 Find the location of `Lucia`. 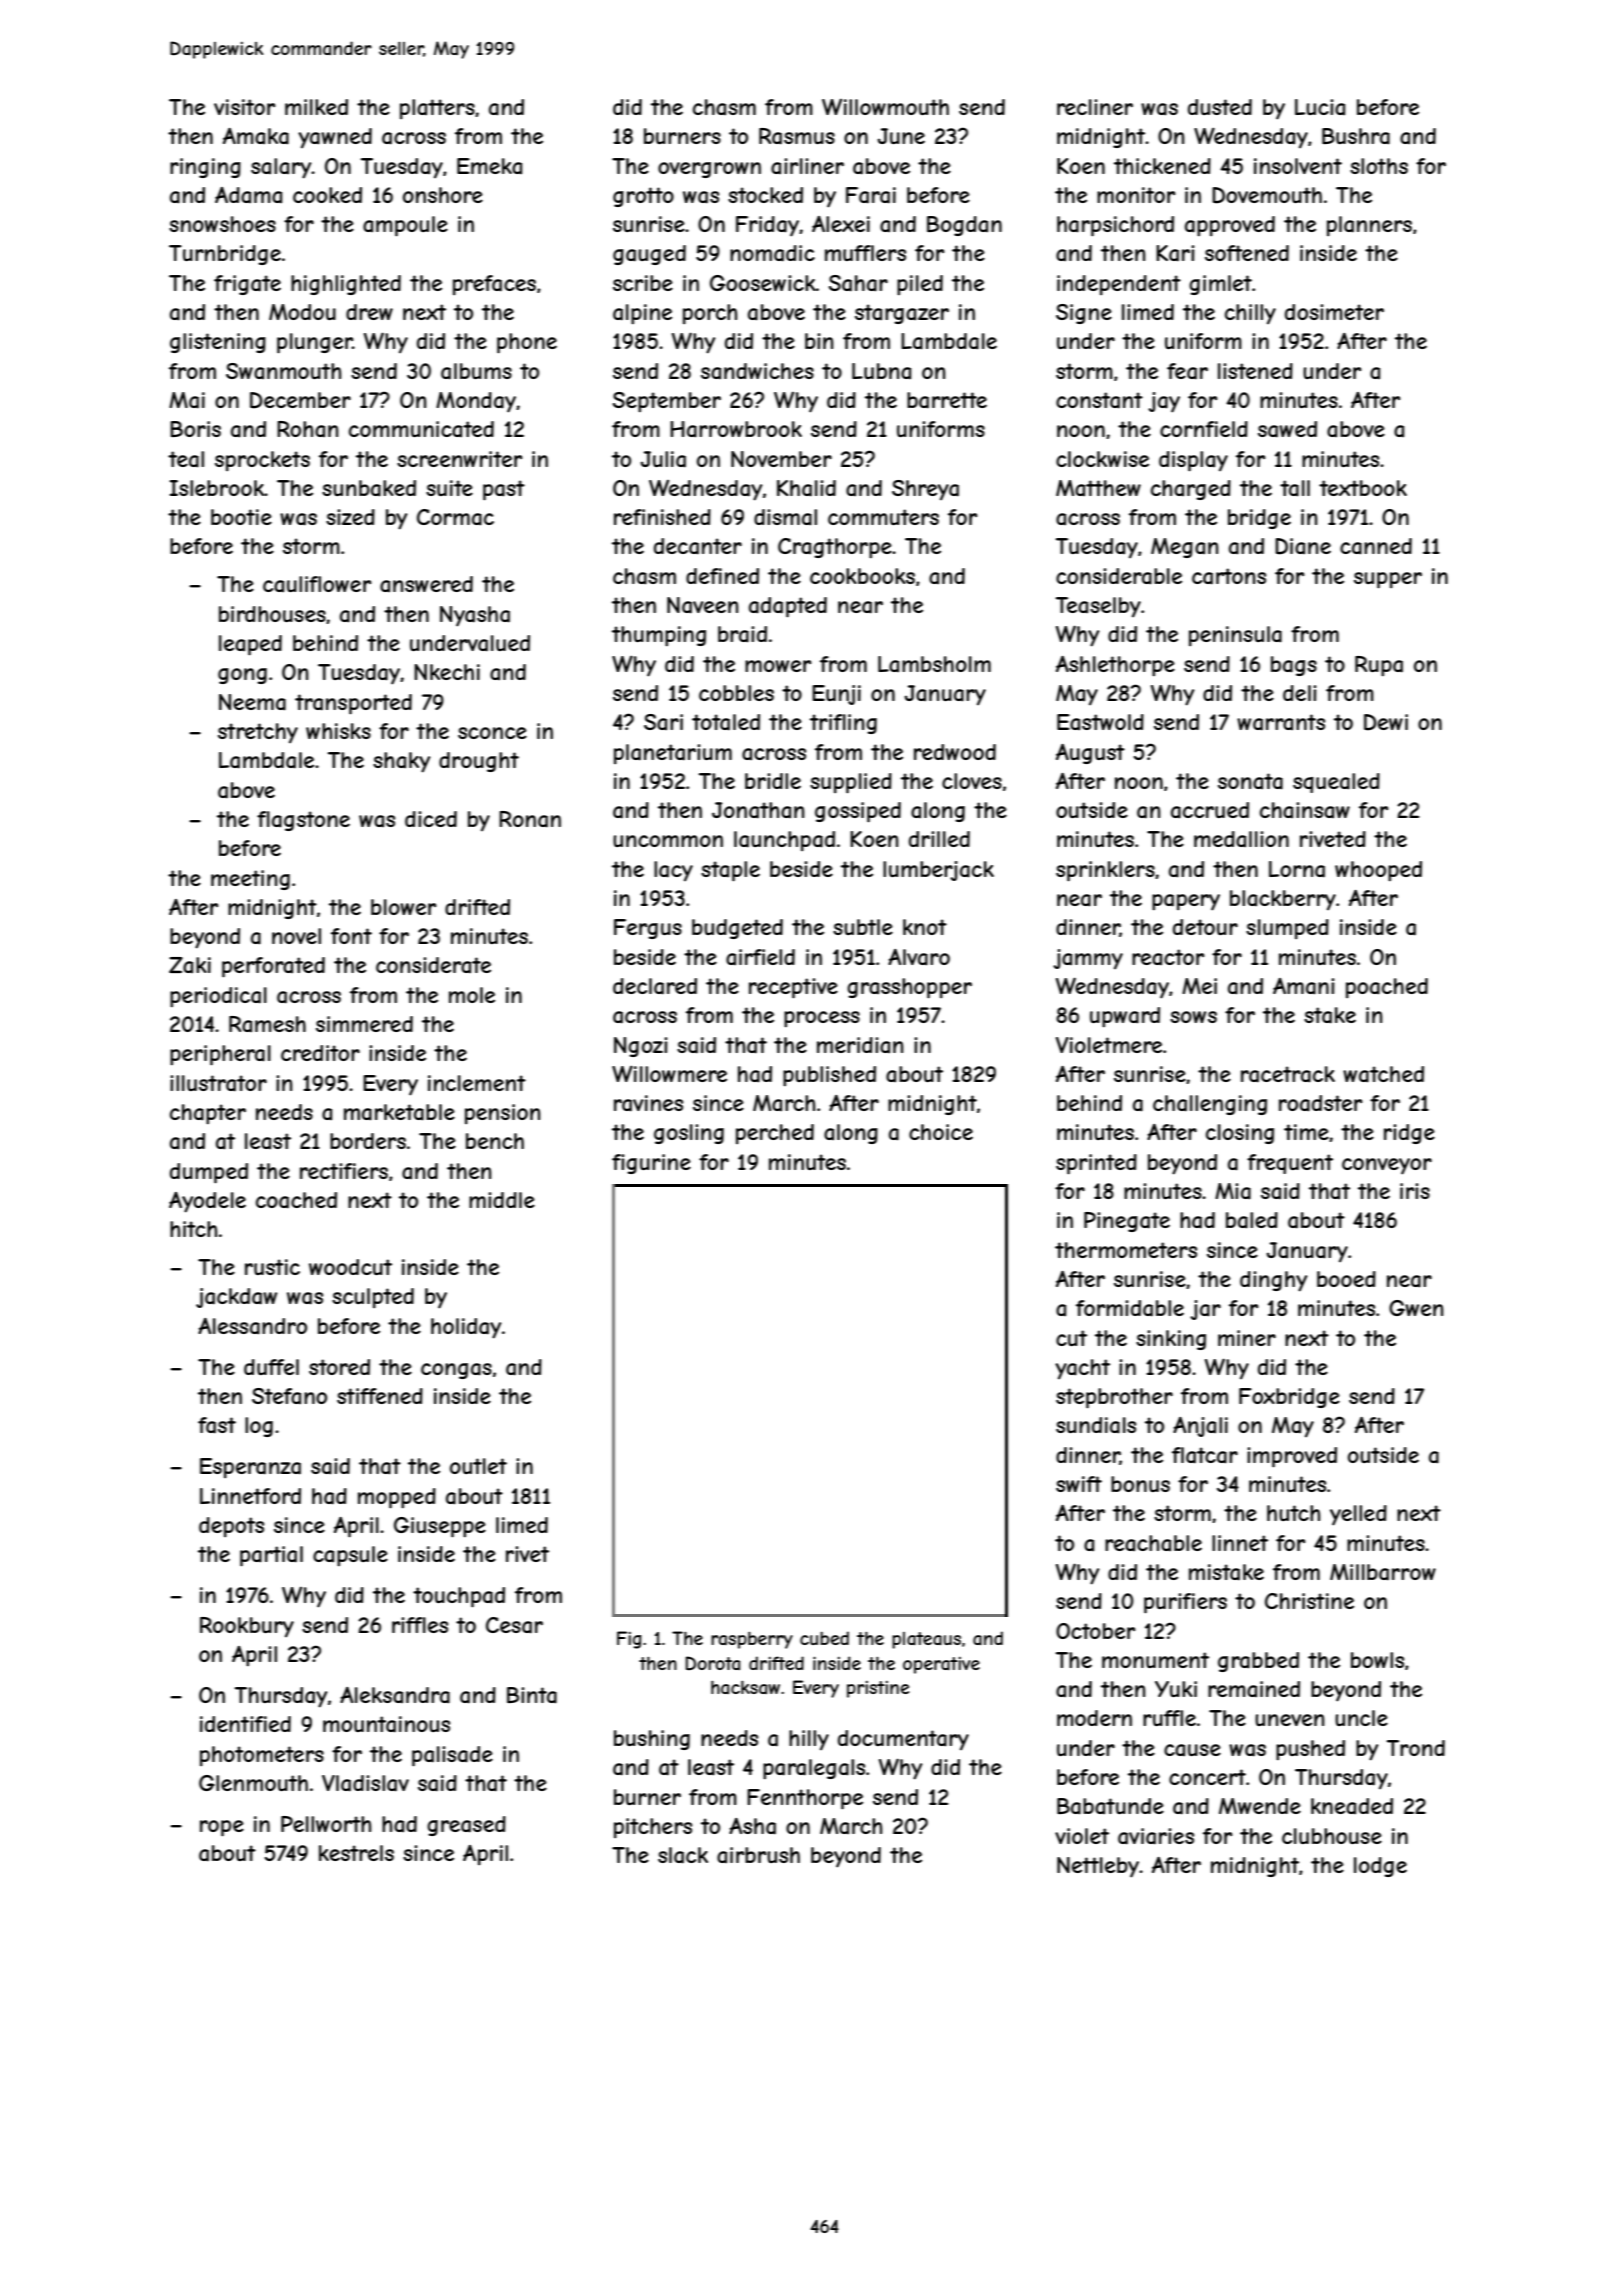

Lucia is located at coordinates (1320, 107).
